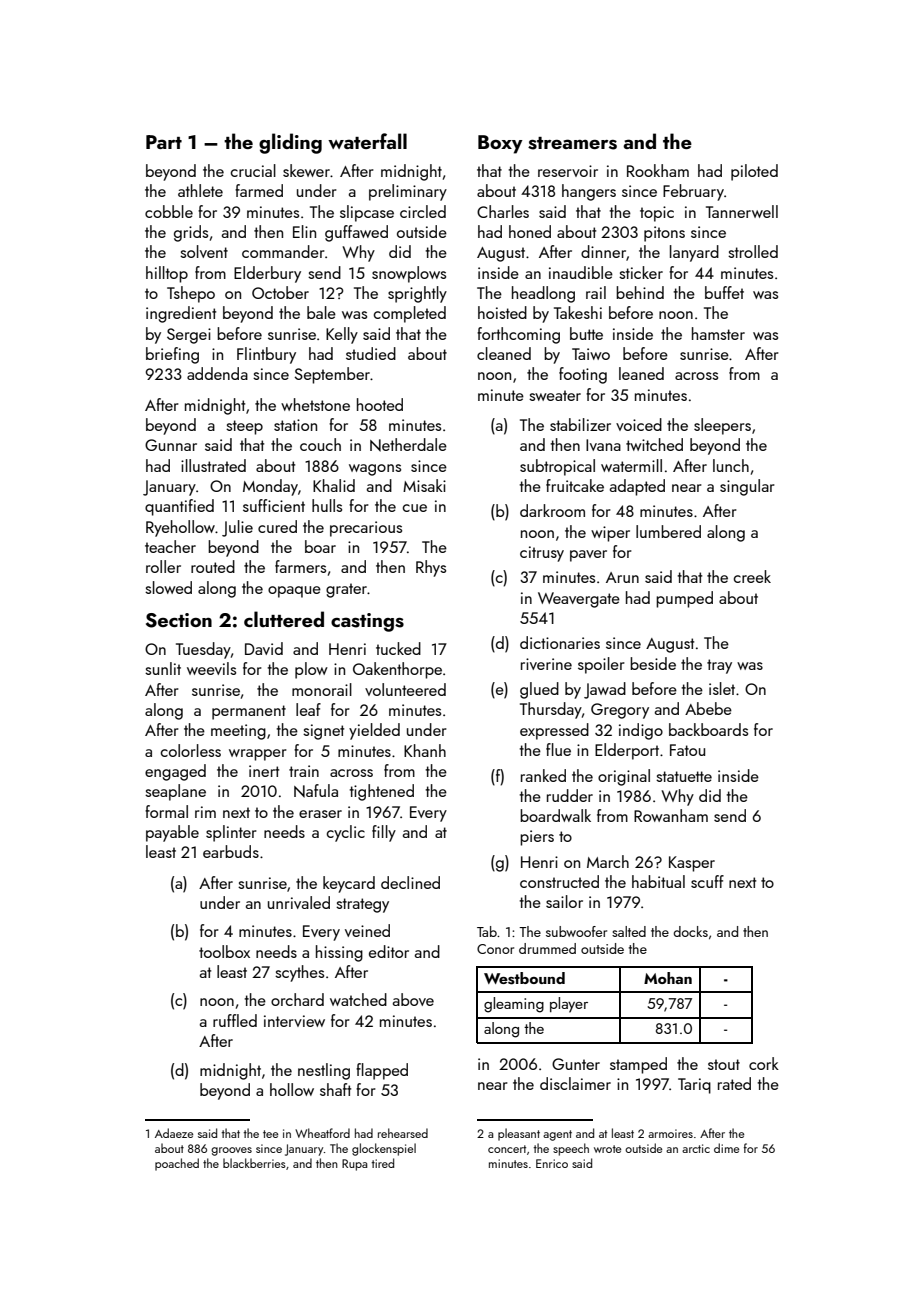 Image resolution: width=924 pixels, height=1311 pixels. I want to click on statuette, so click(684, 776).
